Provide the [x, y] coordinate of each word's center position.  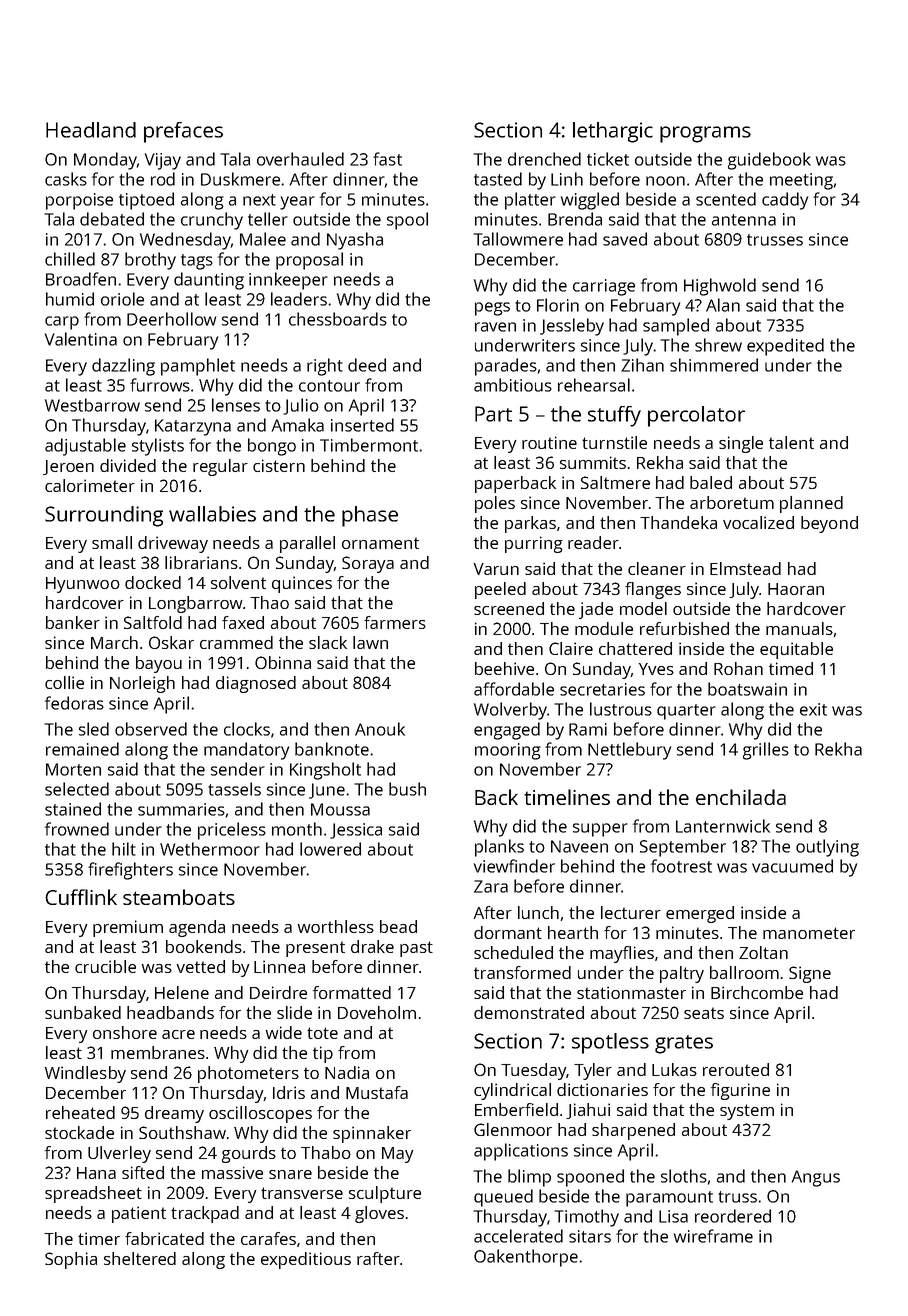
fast [387, 159]
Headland [91, 130]
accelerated [518, 1236]
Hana [96, 1173]
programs [705, 134]
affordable [514, 689]
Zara [491, 886]
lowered [330, 849]
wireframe [713, 1236]
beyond [829, 524]
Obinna [283, 662]
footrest [681, 866]
